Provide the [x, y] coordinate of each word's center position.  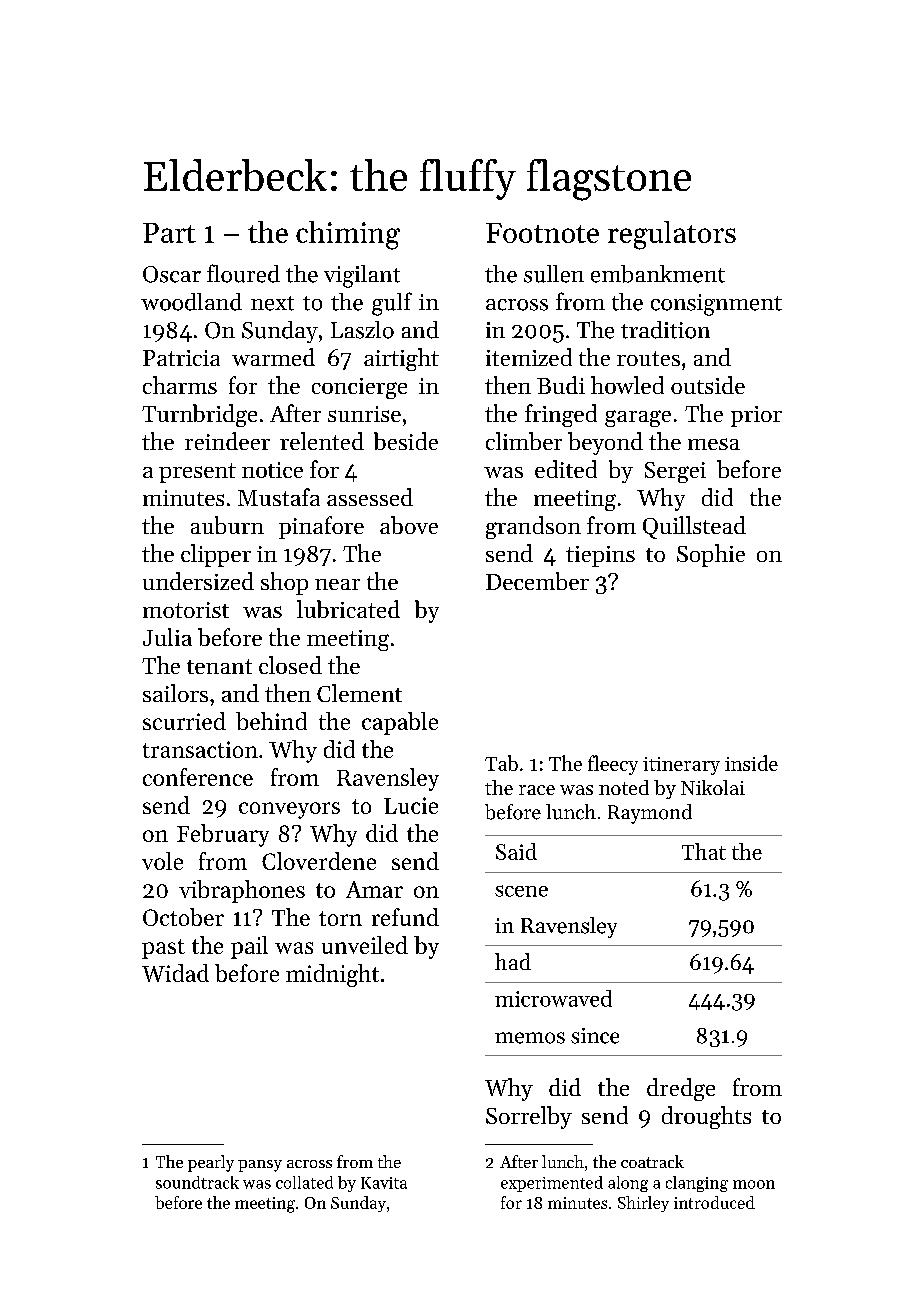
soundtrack [197, 1182]
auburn [227, 525]
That [704, 851]
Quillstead [694, 527]
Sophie [711, 555]
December [537, 581]
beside [406, 441]
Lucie [411, 805]
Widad [175, 973]
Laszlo [362, 330]
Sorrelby [529, 1117]
